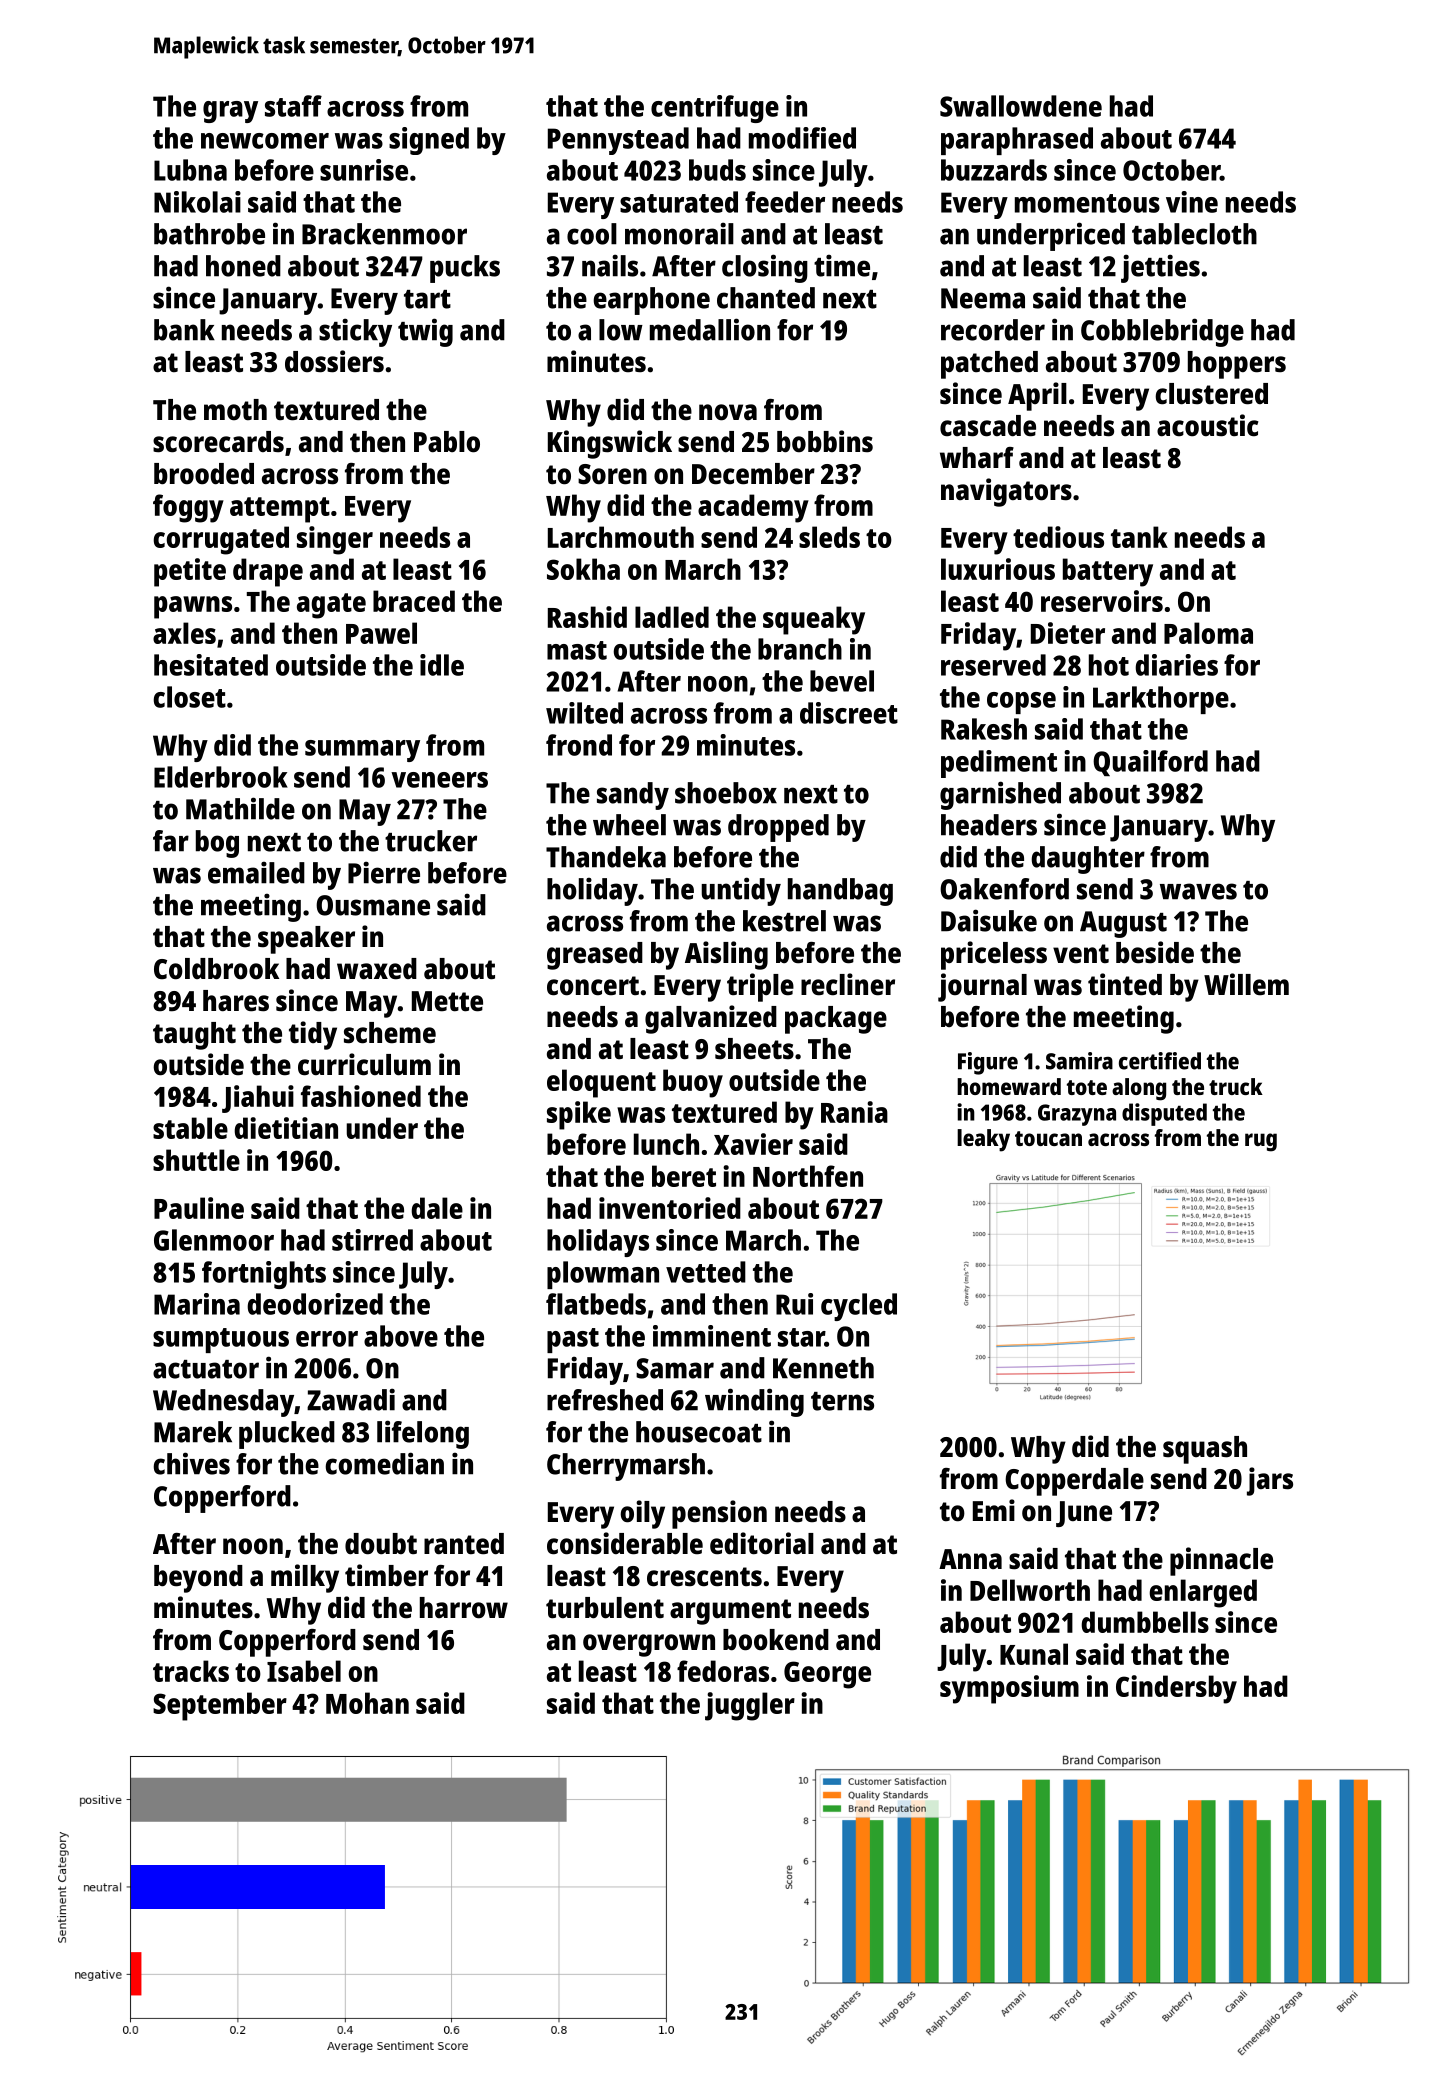  I want to click on milky, so click(305, 1578).
